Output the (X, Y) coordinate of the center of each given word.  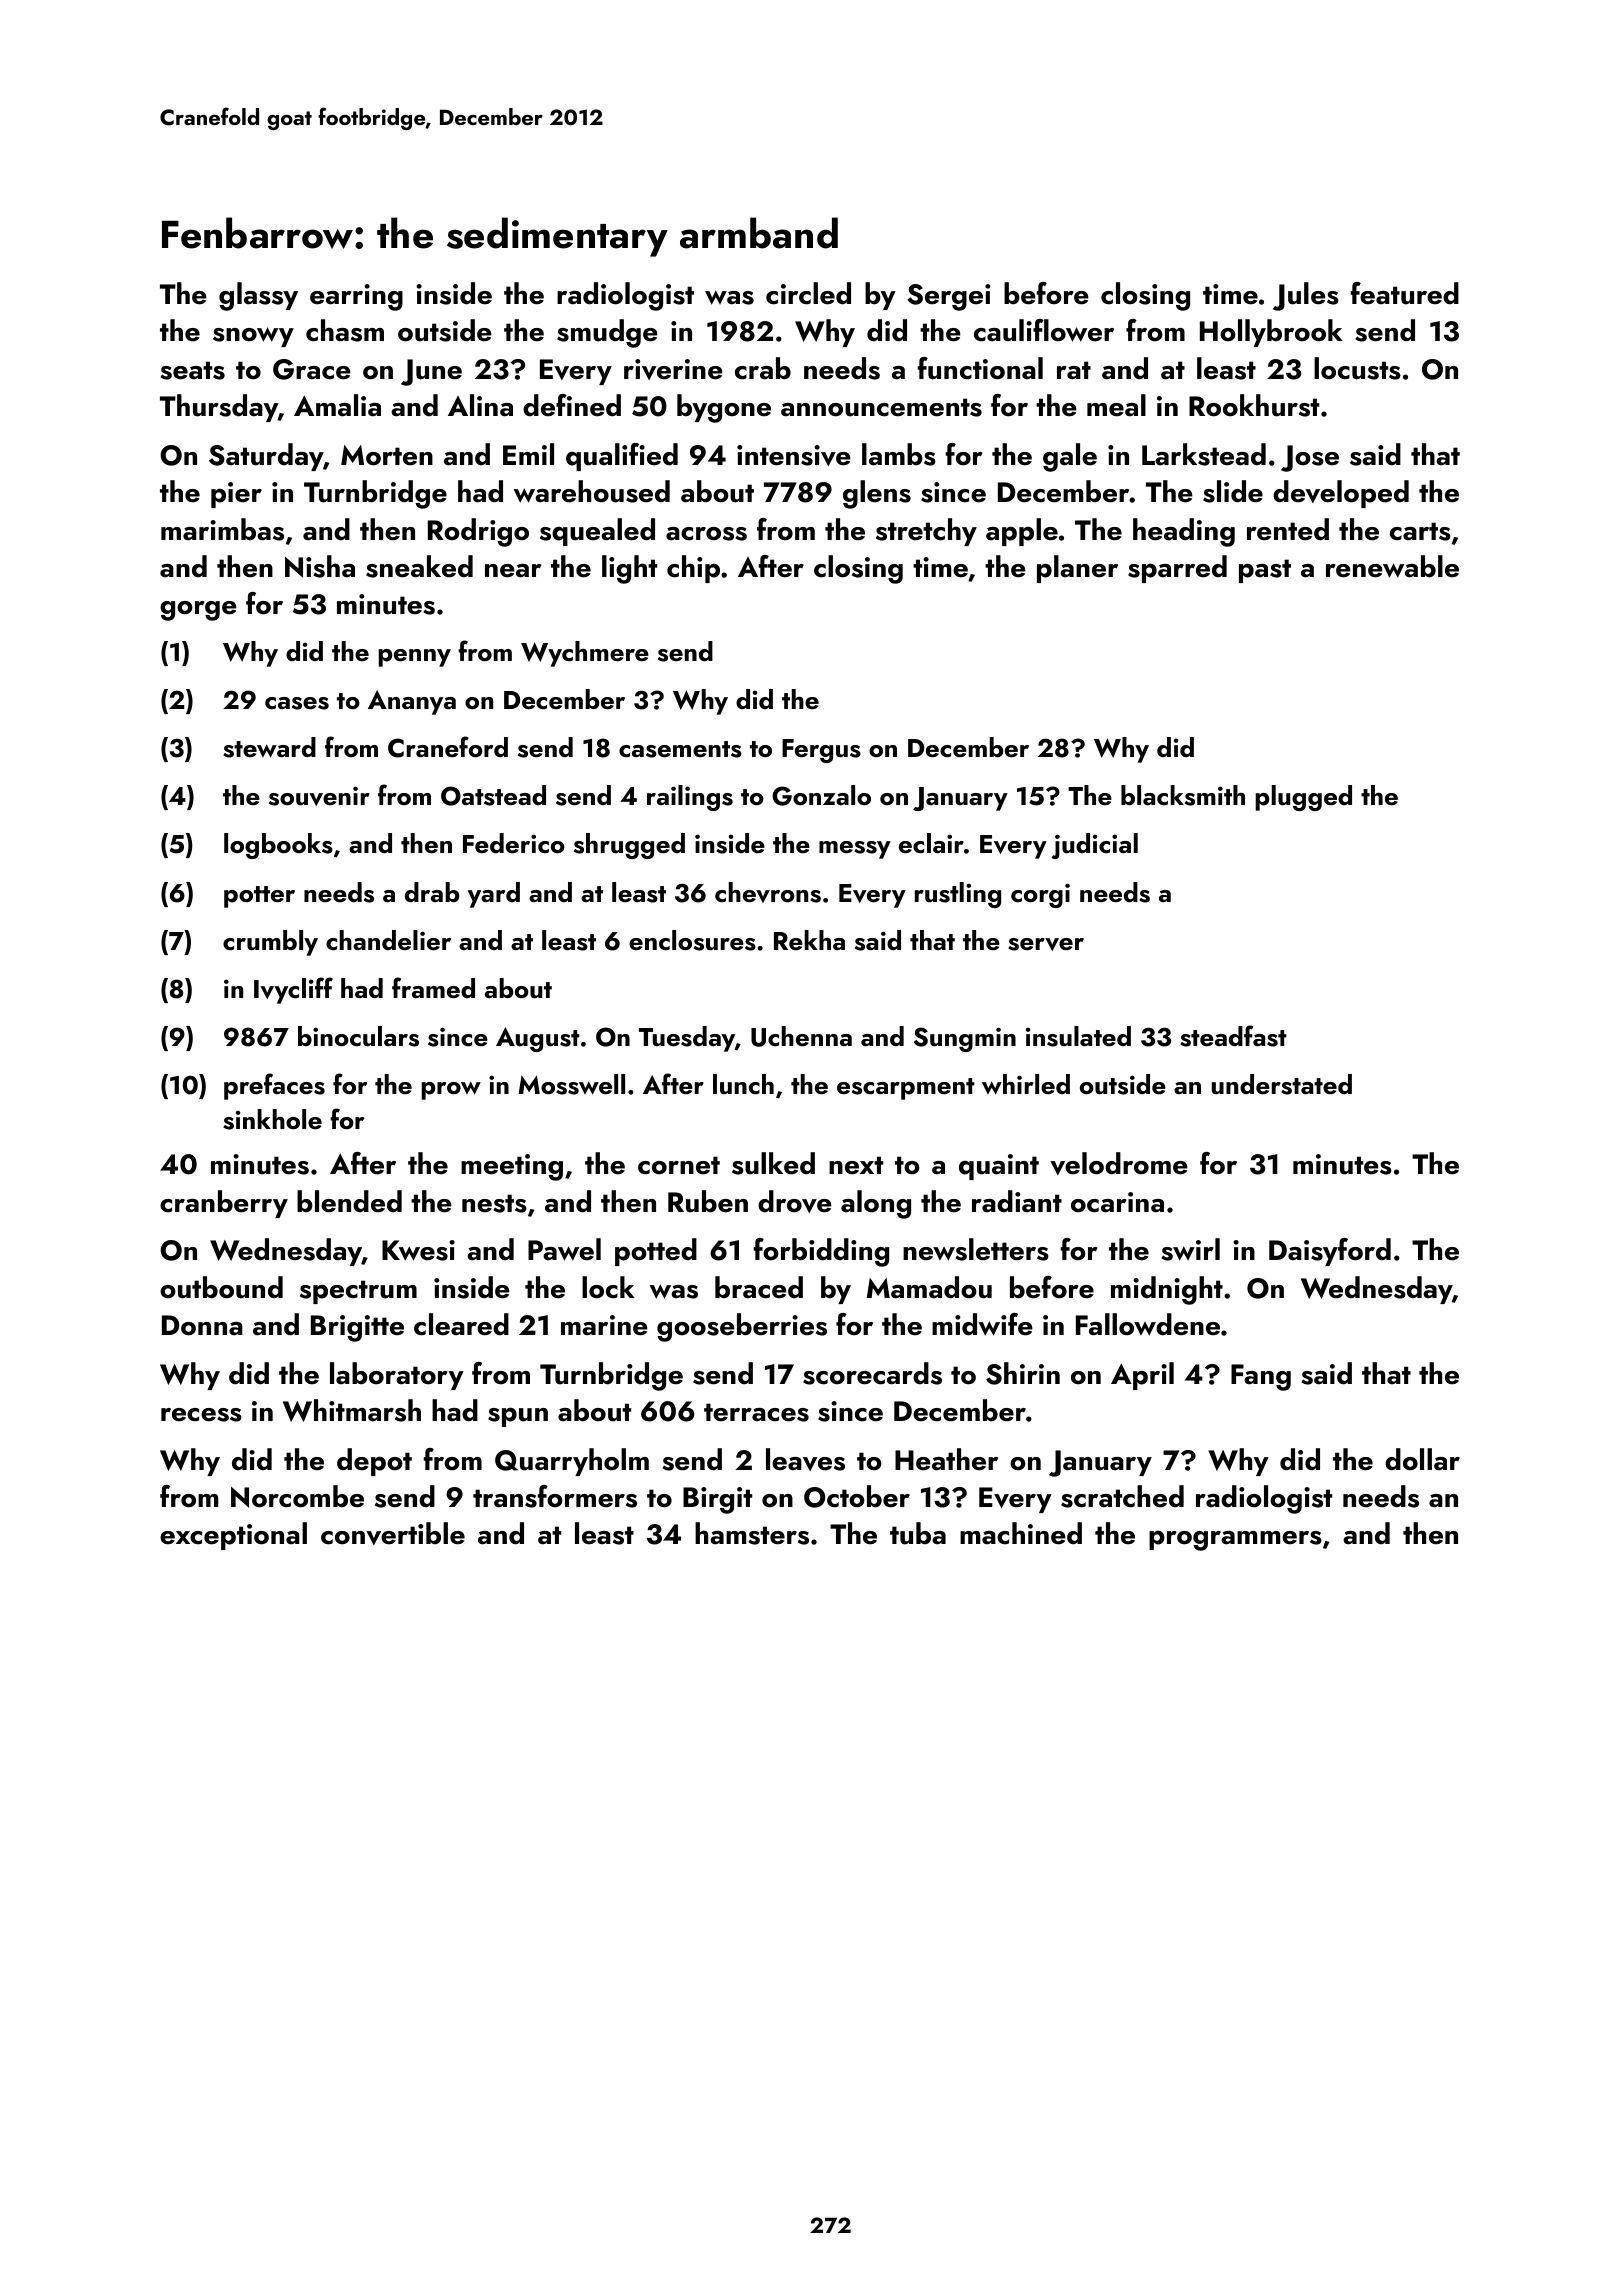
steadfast (1233, 1036)
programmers (1235, 1540)
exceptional (233, 1536)
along (876, 1204)
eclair (931, 843)
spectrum (358, 1292)
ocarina (1117, 1202)
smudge (607, 333)
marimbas (222, 529)
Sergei (949, 297)
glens (877, 494)
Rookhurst (1254, 405)
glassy (258, 296)
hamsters (752, 1533)
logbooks (278, 846)
